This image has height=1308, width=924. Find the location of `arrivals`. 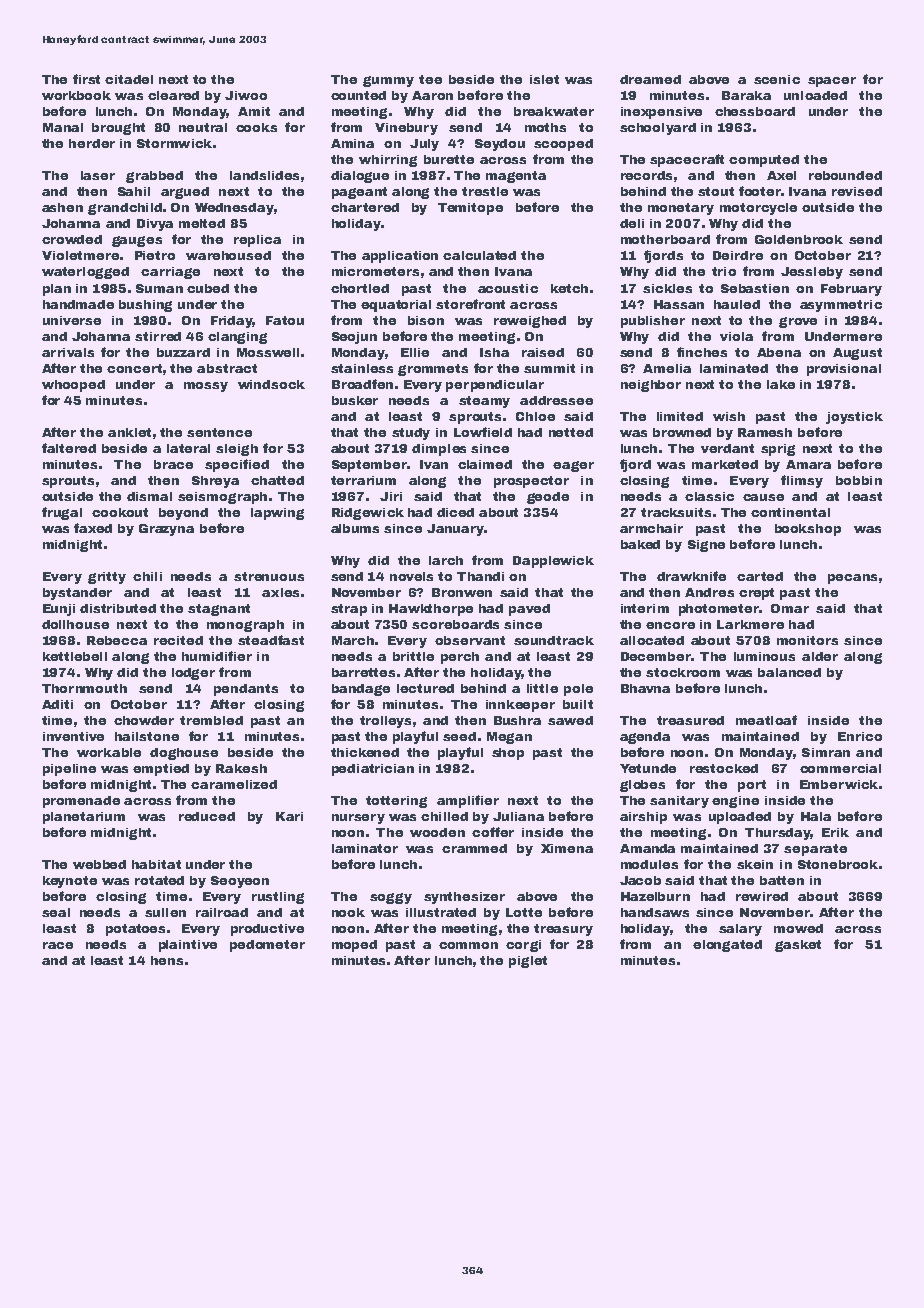

arrivals is located at coordinates (68, 352).
